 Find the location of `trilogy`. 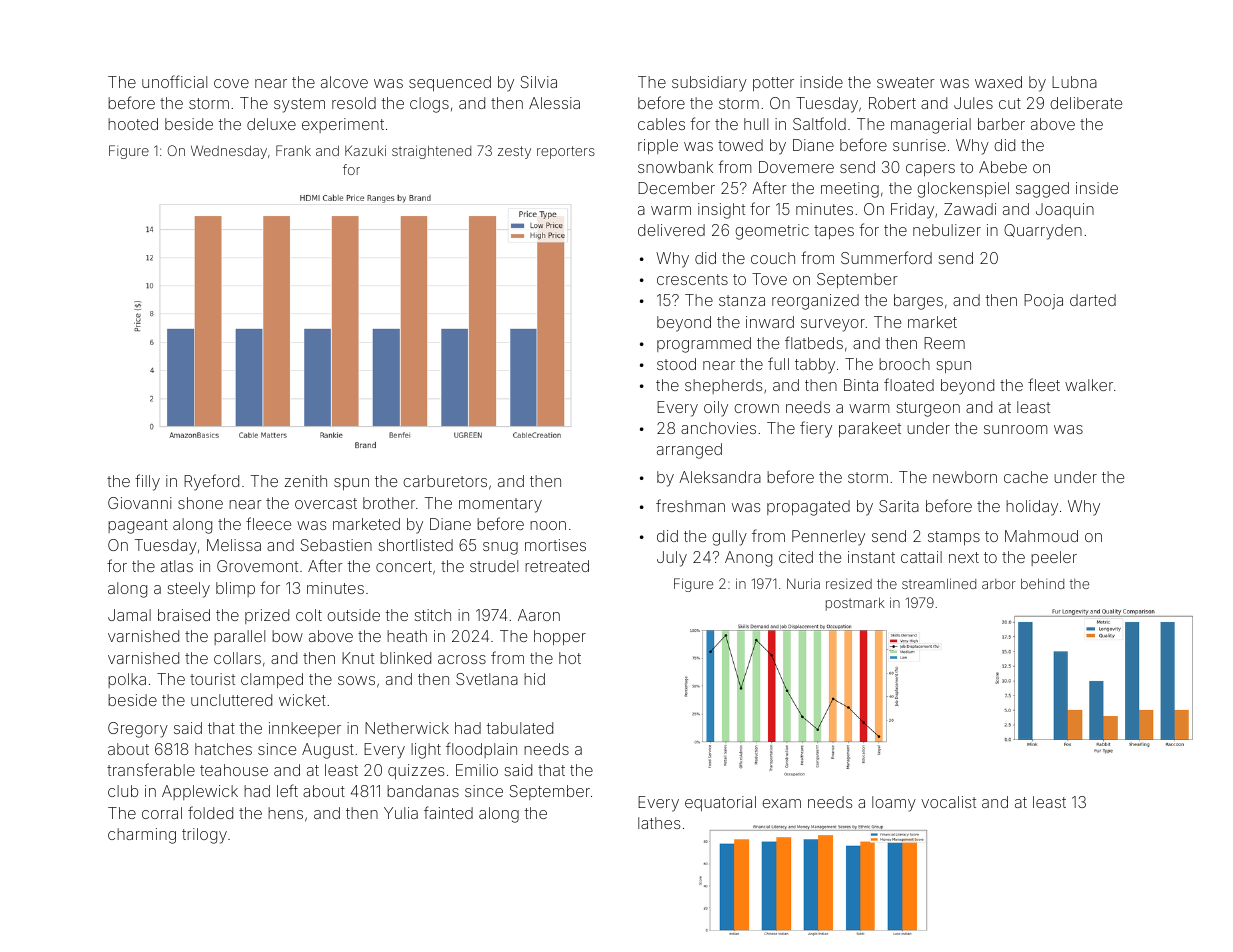

trilogy is located at coordinates (204, 836).
